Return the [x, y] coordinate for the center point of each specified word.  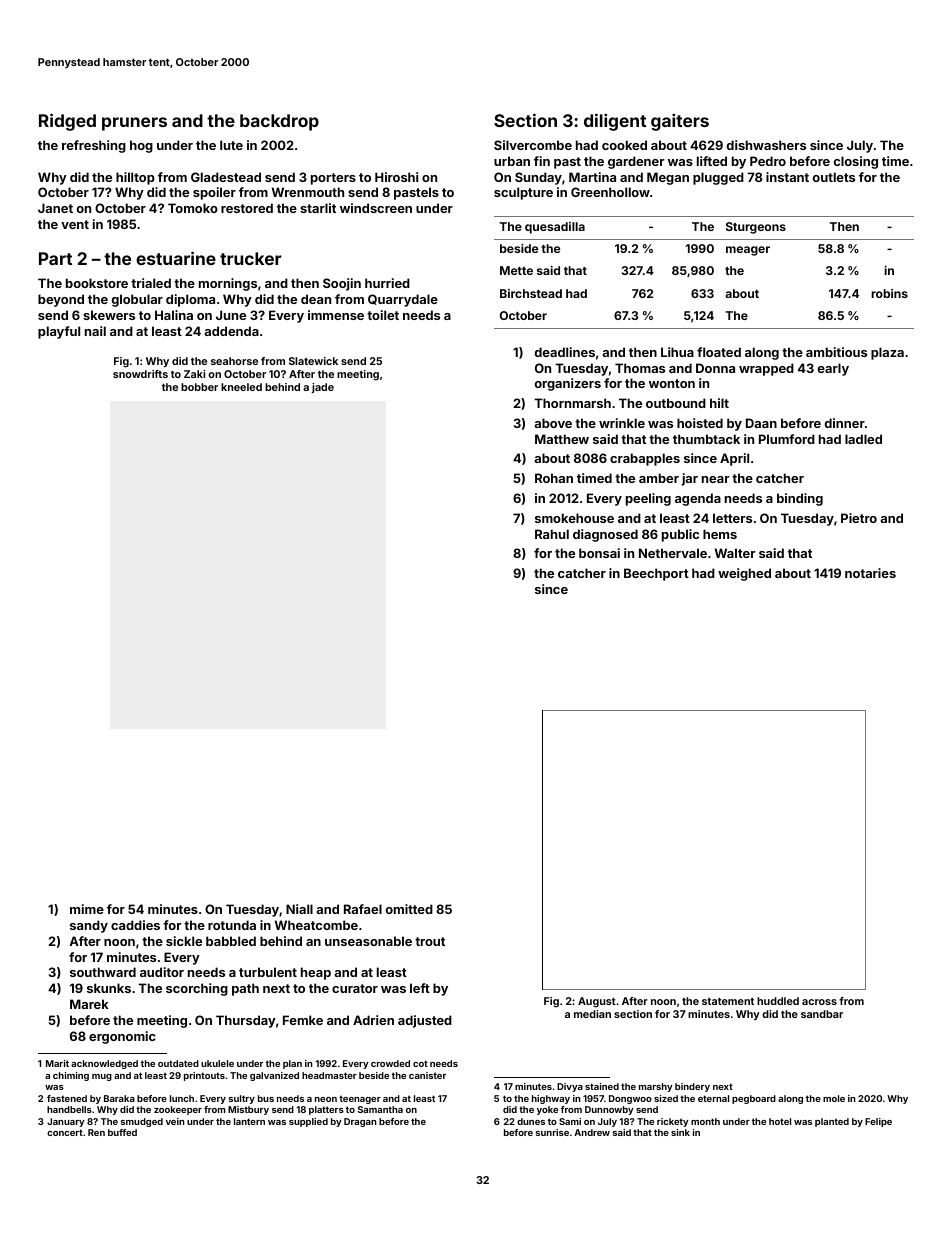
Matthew [562, 439]
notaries [870, 573]
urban [512, 161]
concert [65, 1132]
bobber [199, 387]
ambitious [836, 352]
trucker [250, 258]
